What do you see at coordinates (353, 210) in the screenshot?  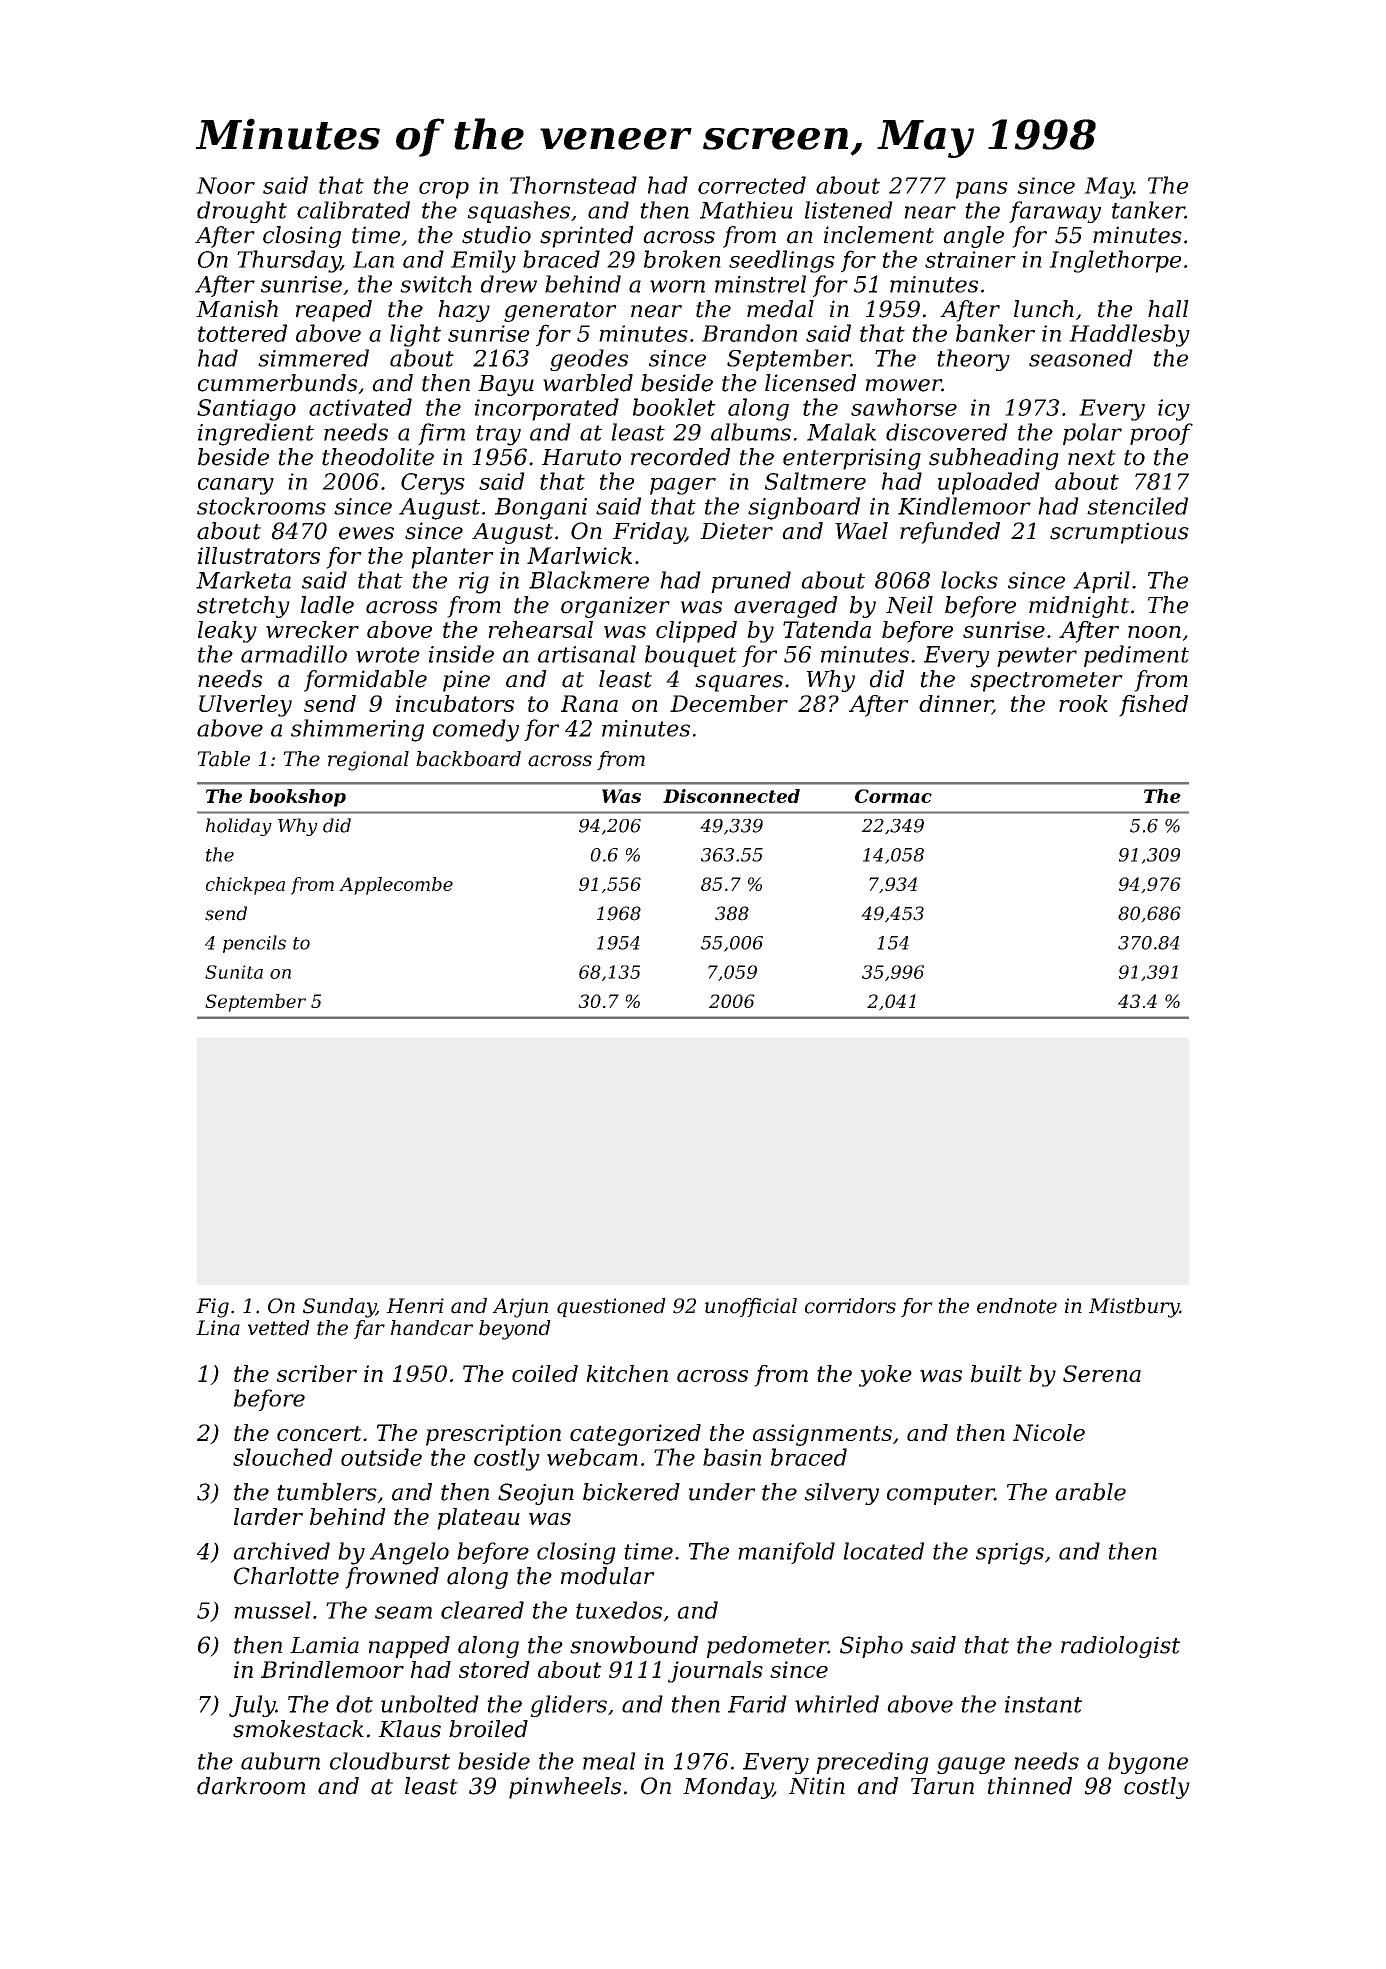 I see `calibrated` at bounding box center [353, 210].
